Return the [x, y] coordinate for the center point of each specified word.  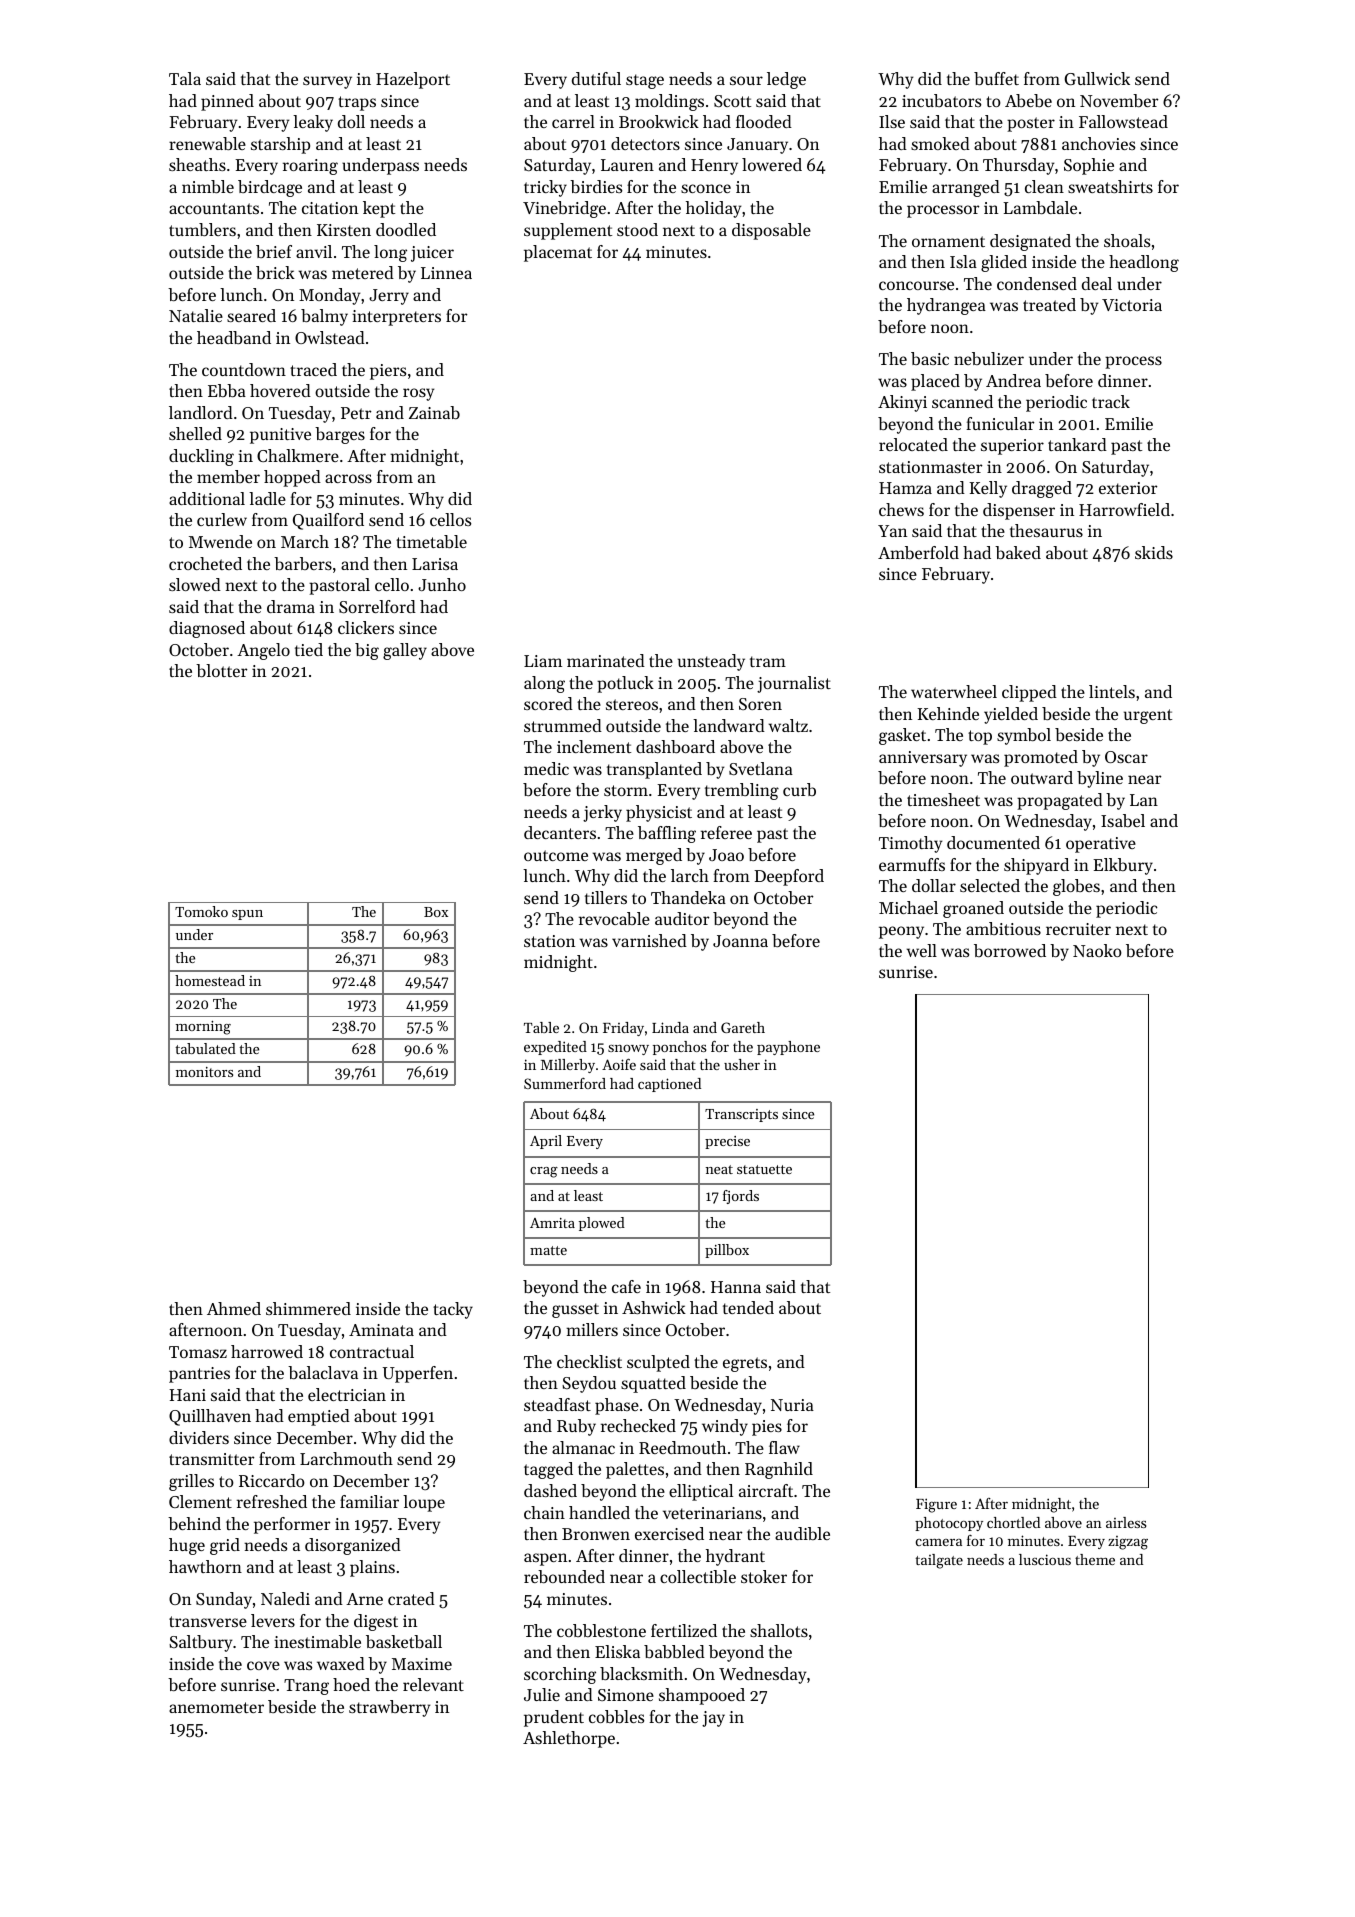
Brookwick [659, 121]
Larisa [435, 564]
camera [939, 1542]
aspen [545, 1559]
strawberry [389, 1708]
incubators [941, 100]
